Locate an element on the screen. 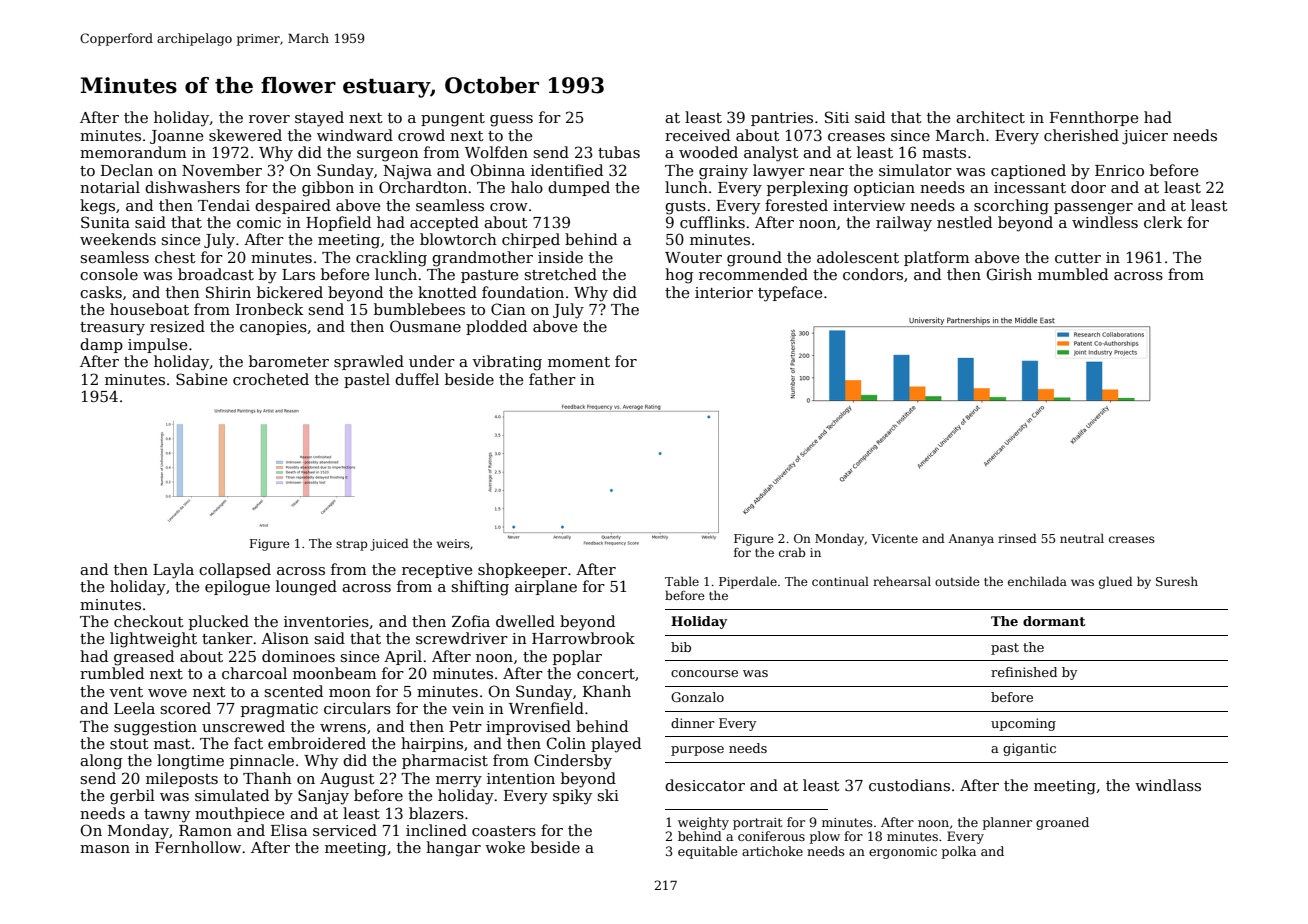  tawny is located at coordinates (167, 816).
